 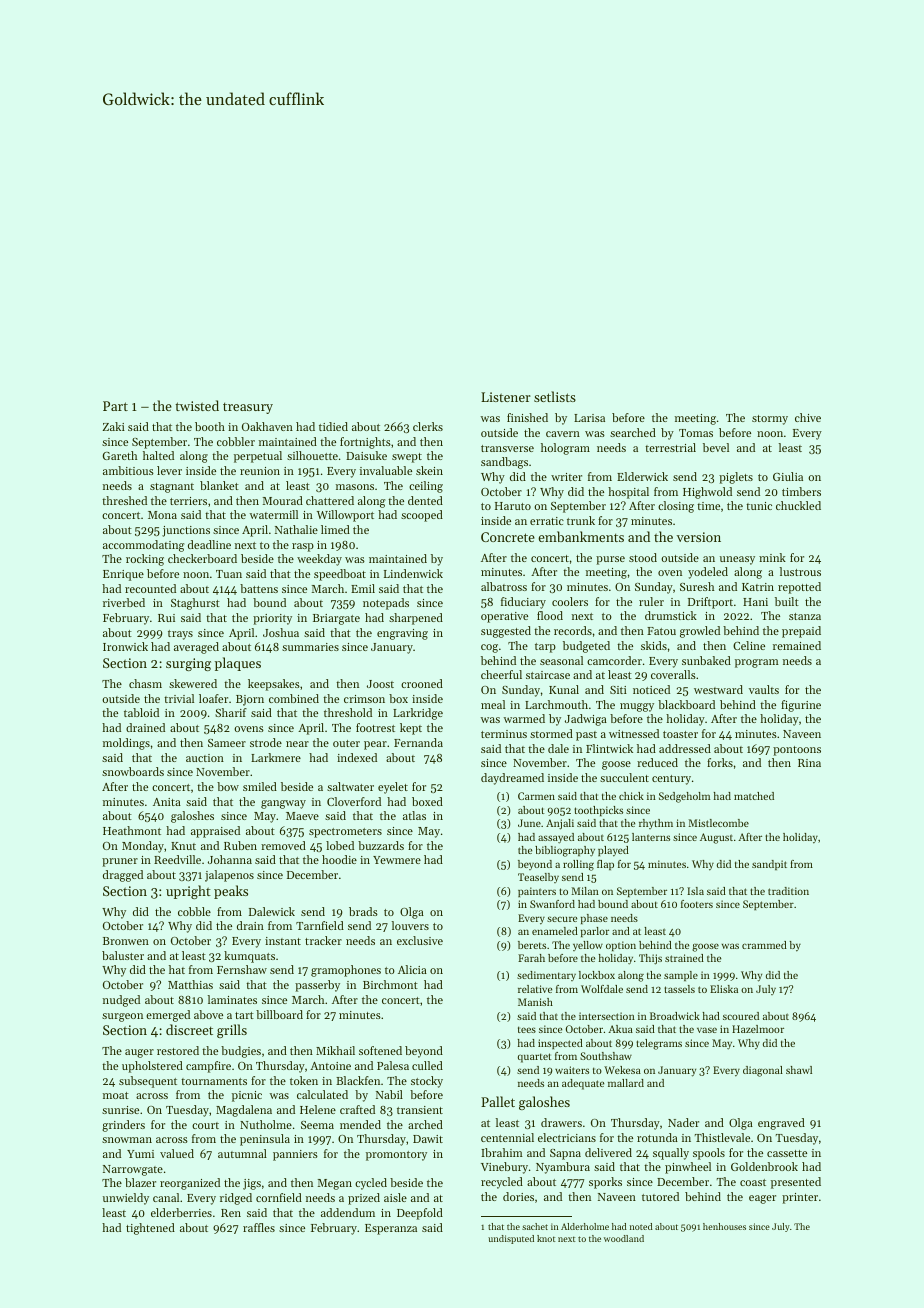 What do you see at coordinates (279, 1197) in the screenshot?
I see `cornfield` at bounding box center [279, 1197].
